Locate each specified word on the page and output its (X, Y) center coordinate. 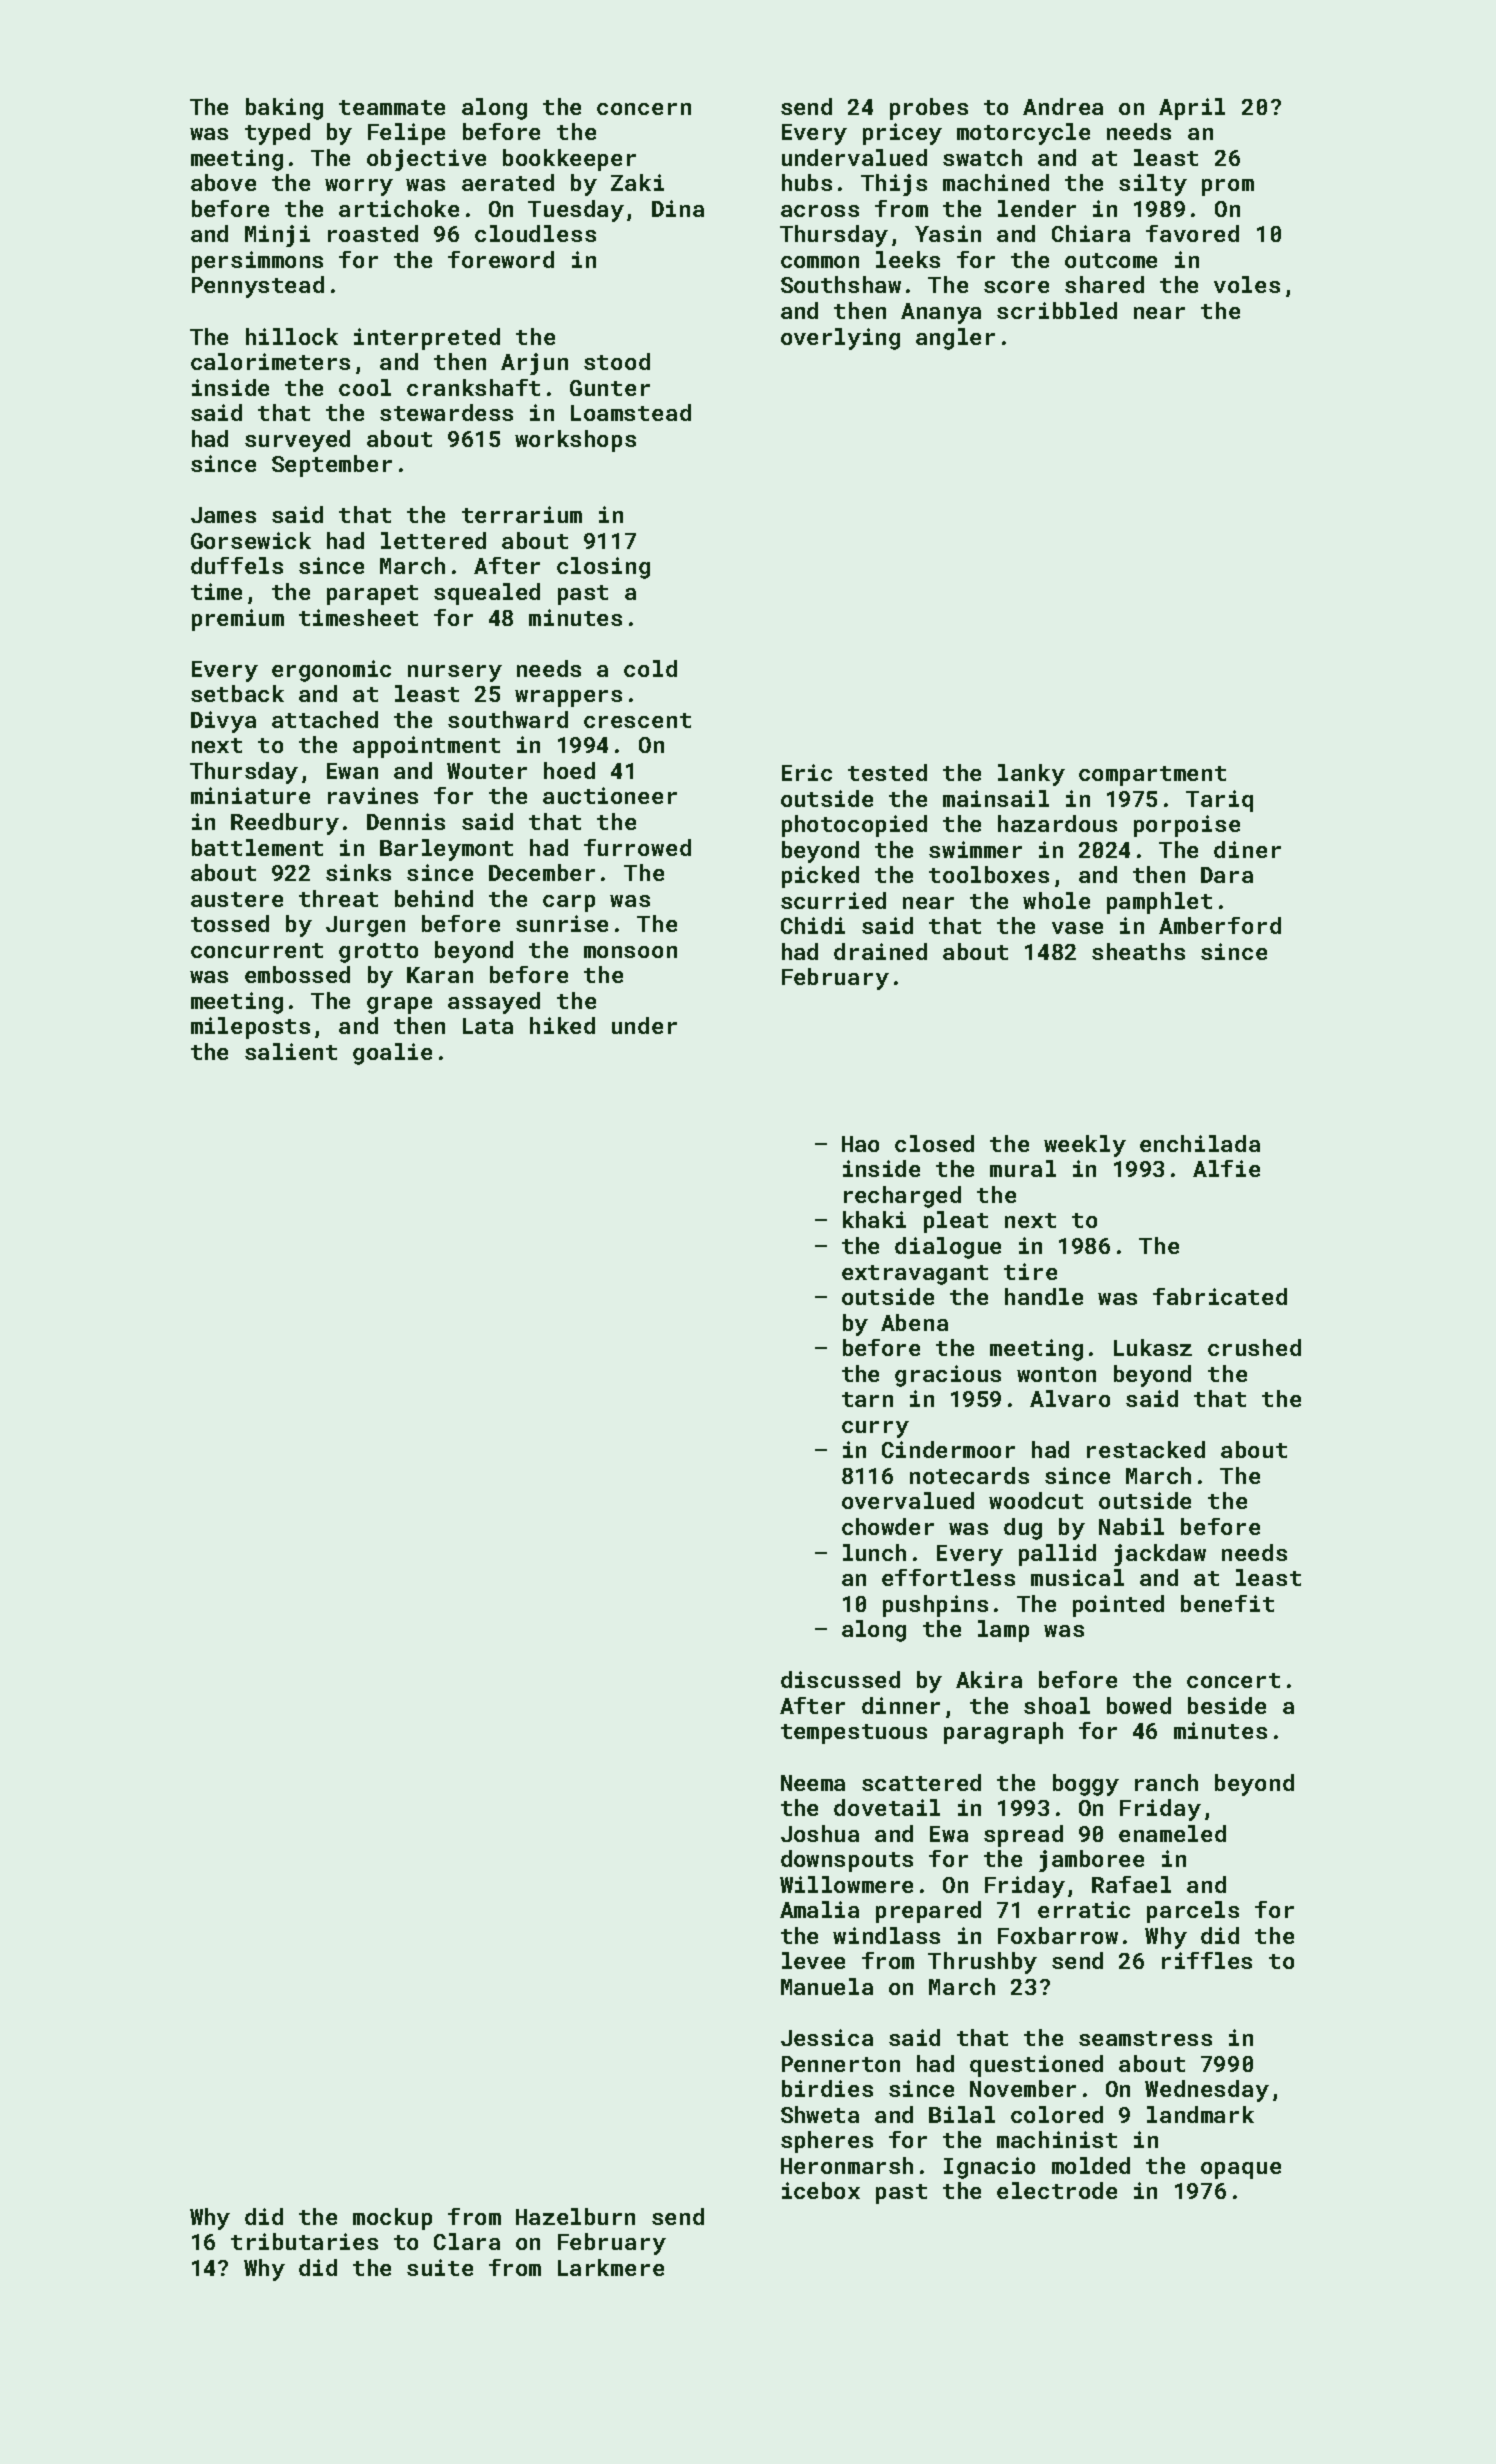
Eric (807, 772)
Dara (1227, 875)
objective (426, 160)
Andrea (1063, 106)
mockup (392, 2219)
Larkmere (611, 2267)
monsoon (630, 952)
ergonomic (331, 671)
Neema (813, 1783)
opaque (1241, 2170)
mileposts (250, 1028)
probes (929, 109)
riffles (1207, 1960)
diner (1247, 849)
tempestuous (854, 1734)
